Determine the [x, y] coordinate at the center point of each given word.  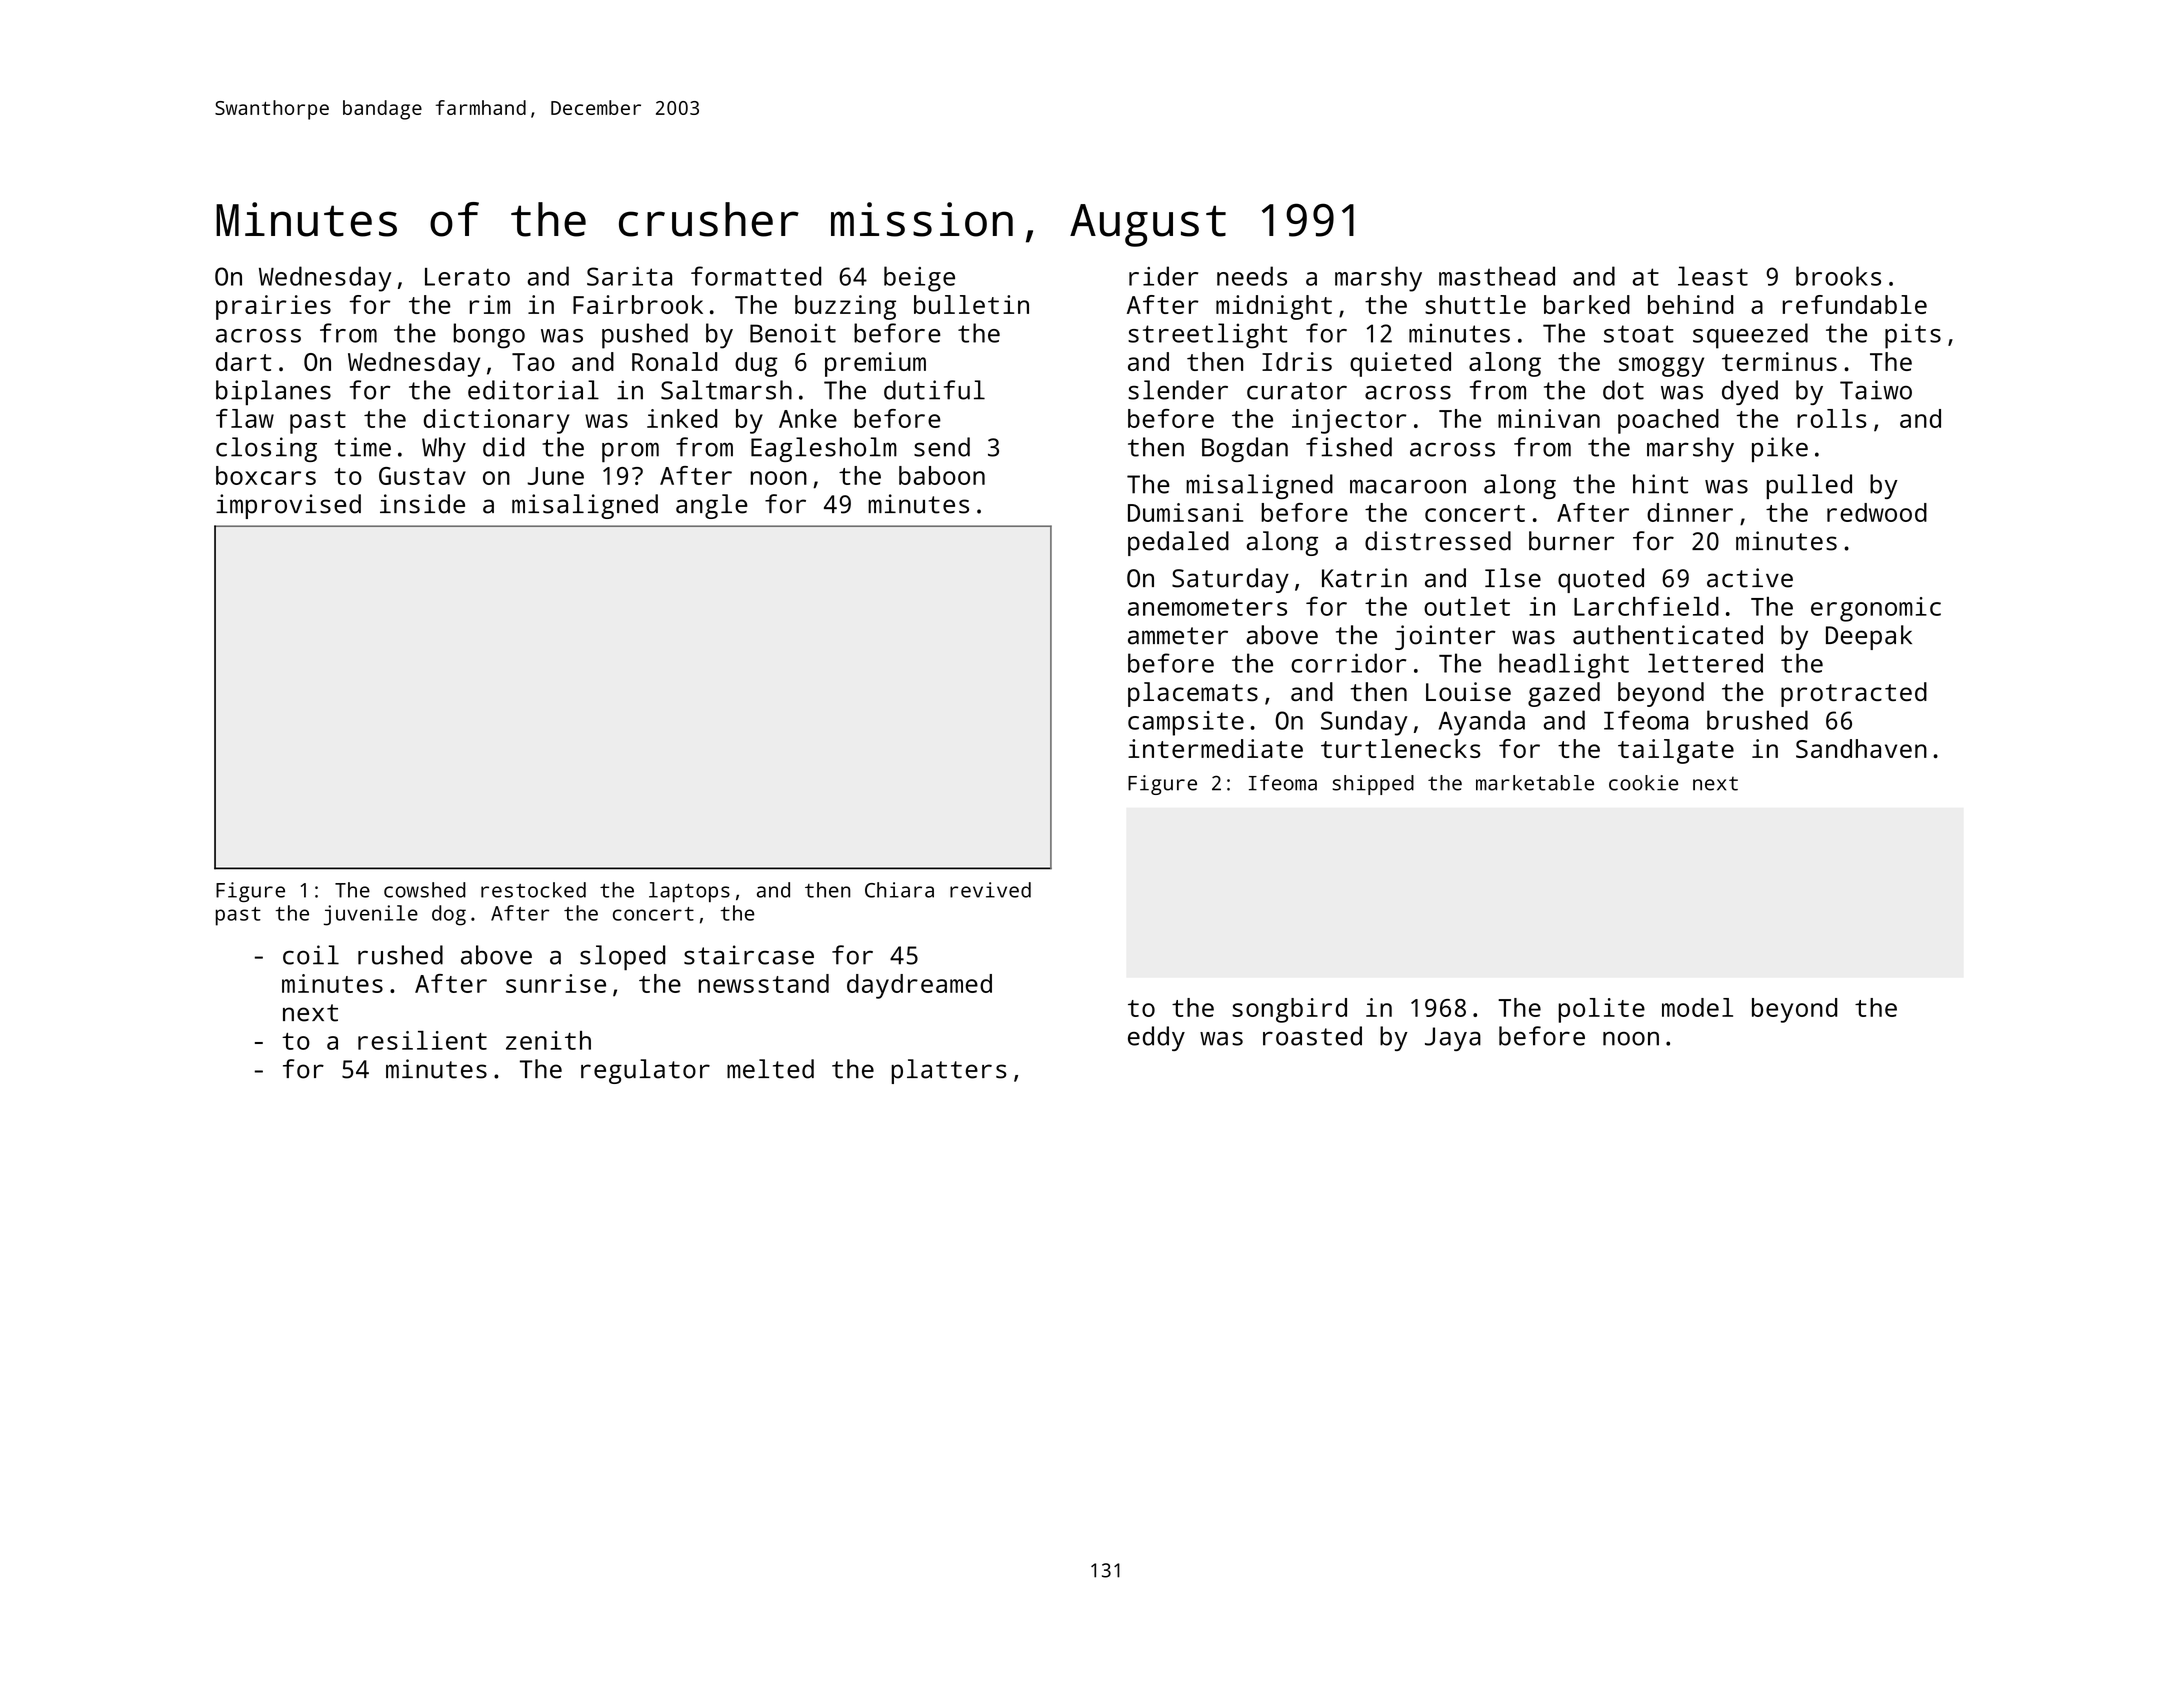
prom [630, 452]
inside [422, 504]
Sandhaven [1861, 748]
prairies [273, 307]
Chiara [899, 890]
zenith [548, 1040]
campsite [1186, 723]
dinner [1690, 512]
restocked [533, 890]
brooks [1838, 276]
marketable [1535, 783]
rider [1163, 276]
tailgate [1676, 751]
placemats [1193, 694]
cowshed [425, 890]
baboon [942, 475]
